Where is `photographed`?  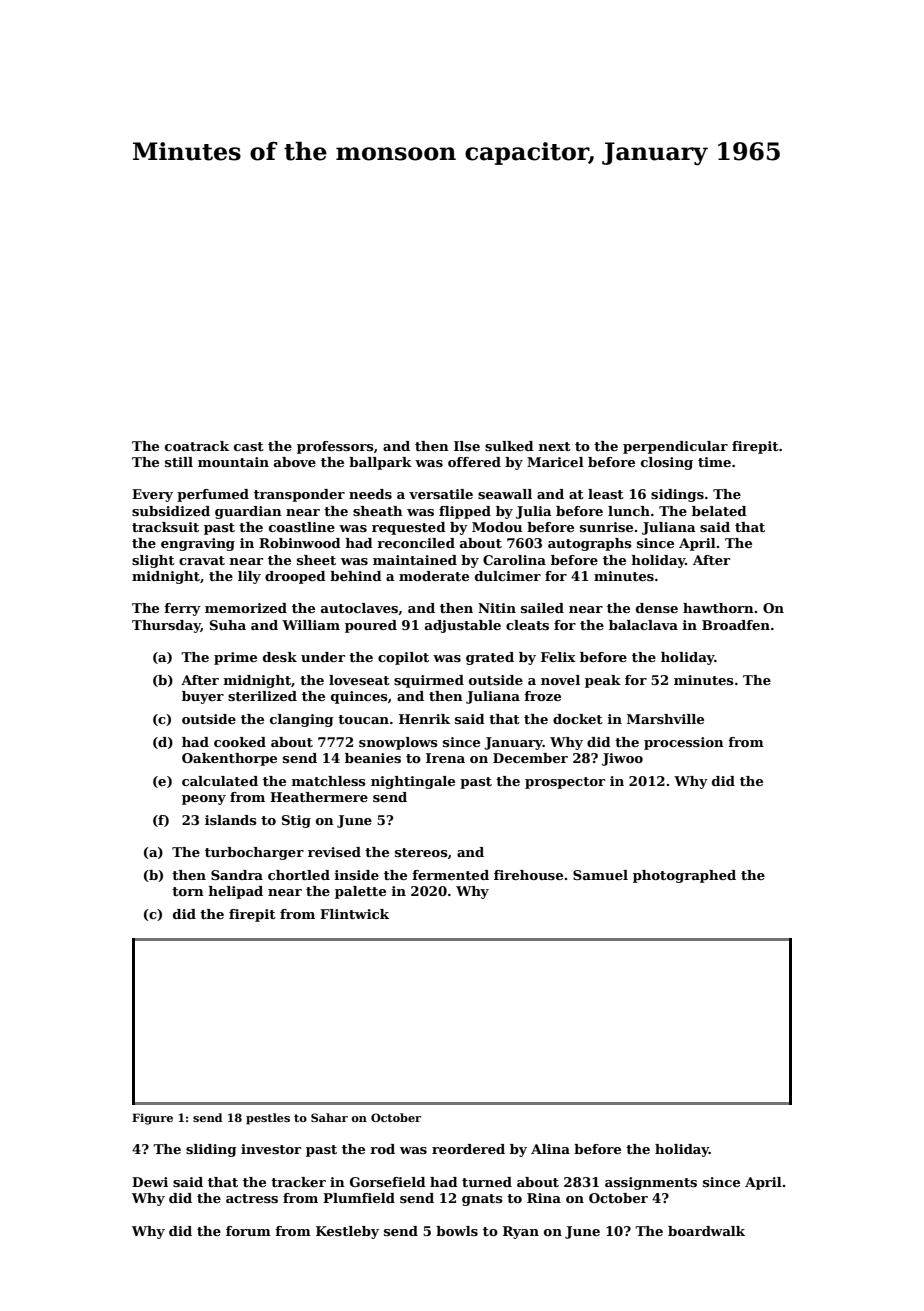
photographed is located at coordinates (684, 876).
